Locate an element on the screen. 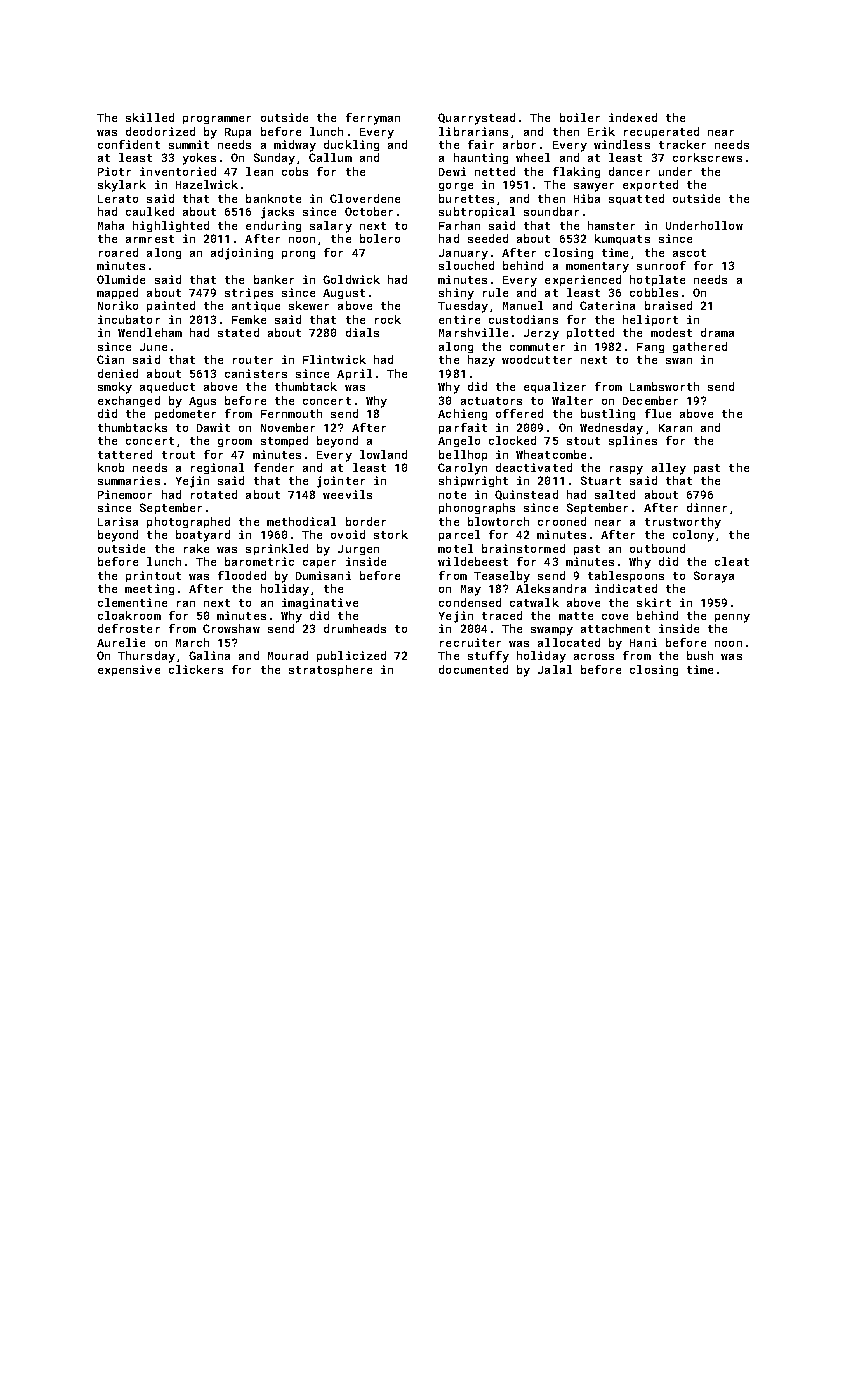  Manuel is located at coordinates (523, 305).
